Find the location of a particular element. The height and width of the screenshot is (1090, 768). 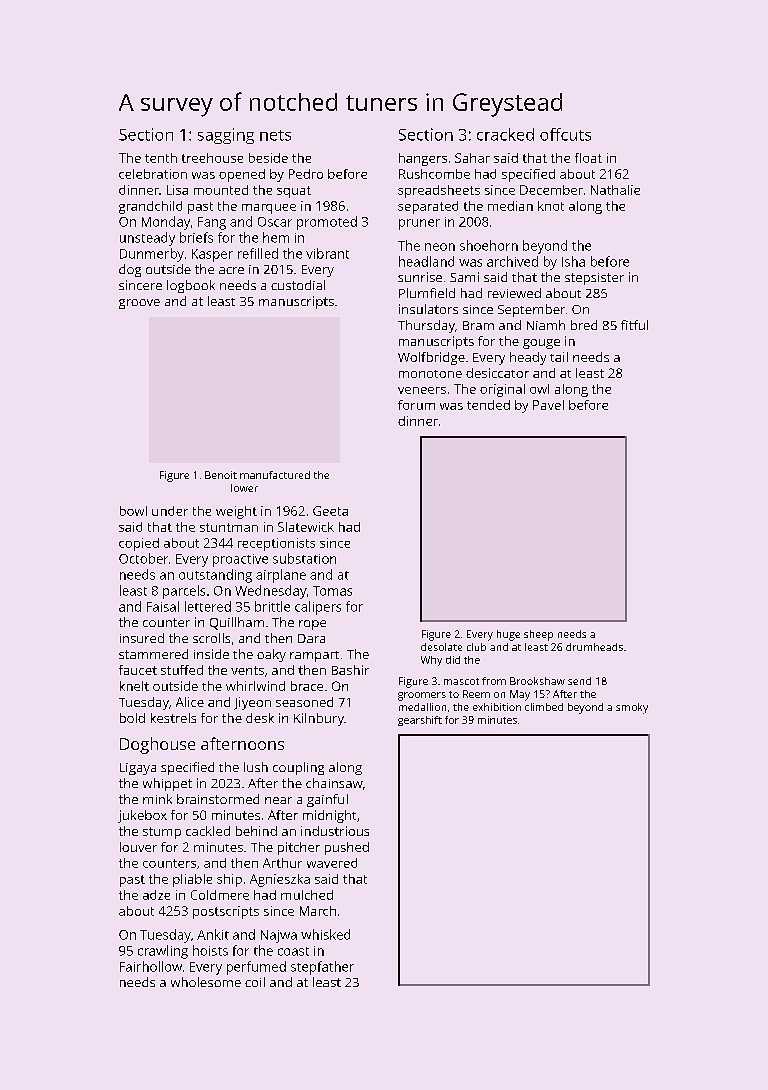

stepfather is located at coordinates (322, 968).
